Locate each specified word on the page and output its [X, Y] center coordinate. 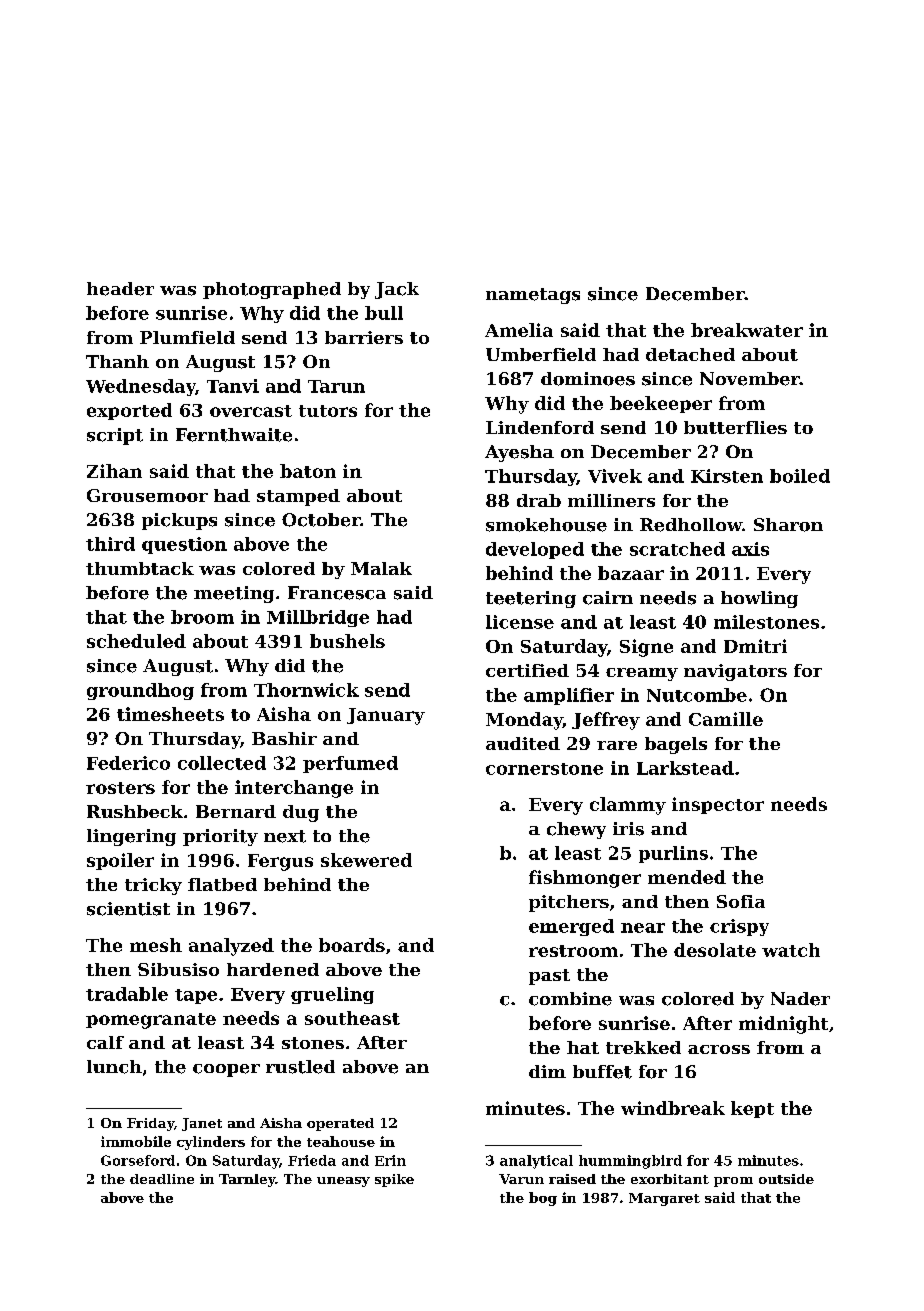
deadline [162, 1179]
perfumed [350, 764]
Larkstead [685, 768]
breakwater [747, 330]
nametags [533, 296]
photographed [272, 290]
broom [202, 617]
